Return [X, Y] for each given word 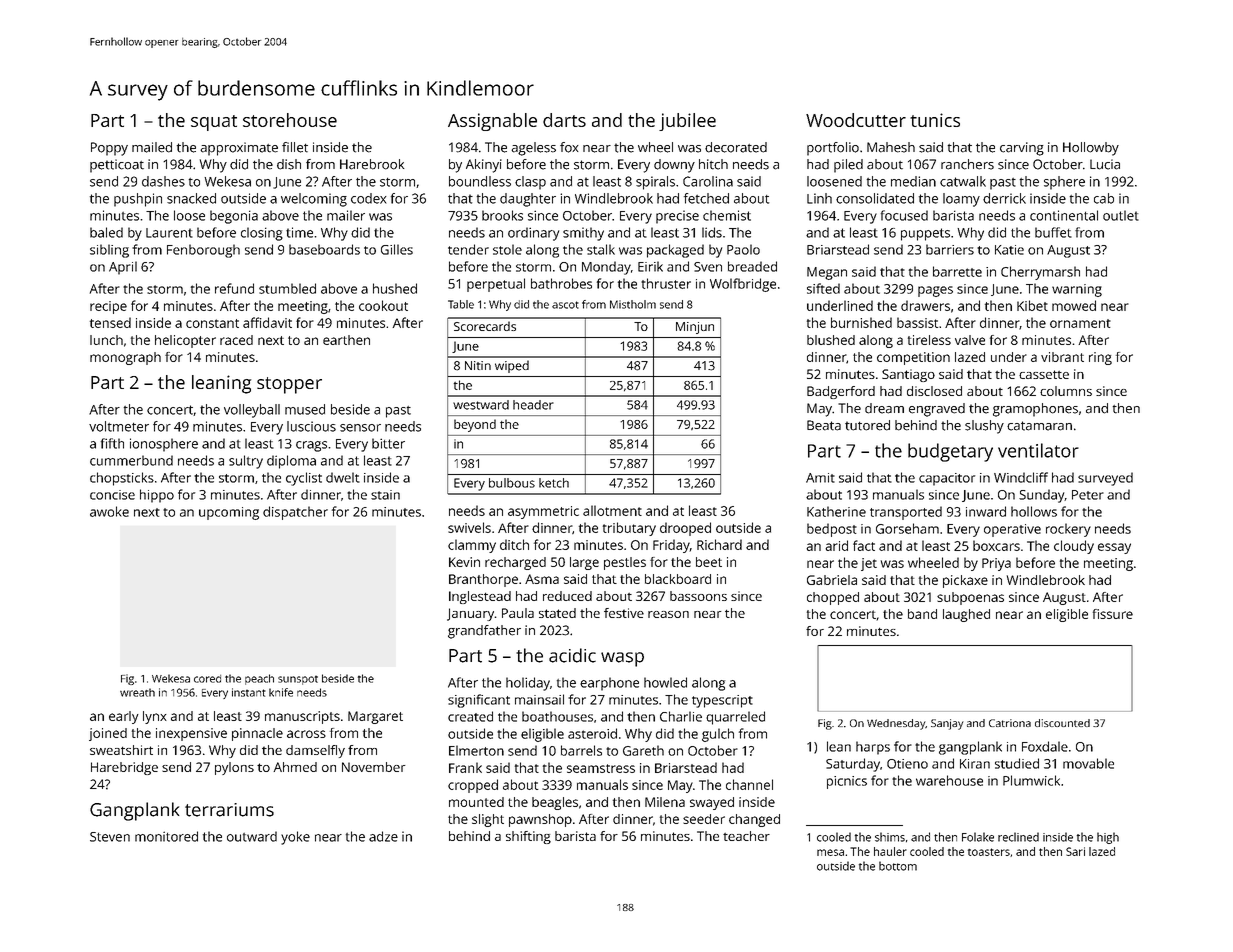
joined [108, 734]
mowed [1074, 305]
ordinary [533, 234]
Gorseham [907, 528]
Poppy [109, 149]
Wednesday [896, 724]
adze [383, 836]
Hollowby [1091, 149]
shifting [528, 837]
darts [564, 120]
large [584, 563]
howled [665, 682]
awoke [109, 511]
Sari [1075, 851]
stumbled [287, 288]
